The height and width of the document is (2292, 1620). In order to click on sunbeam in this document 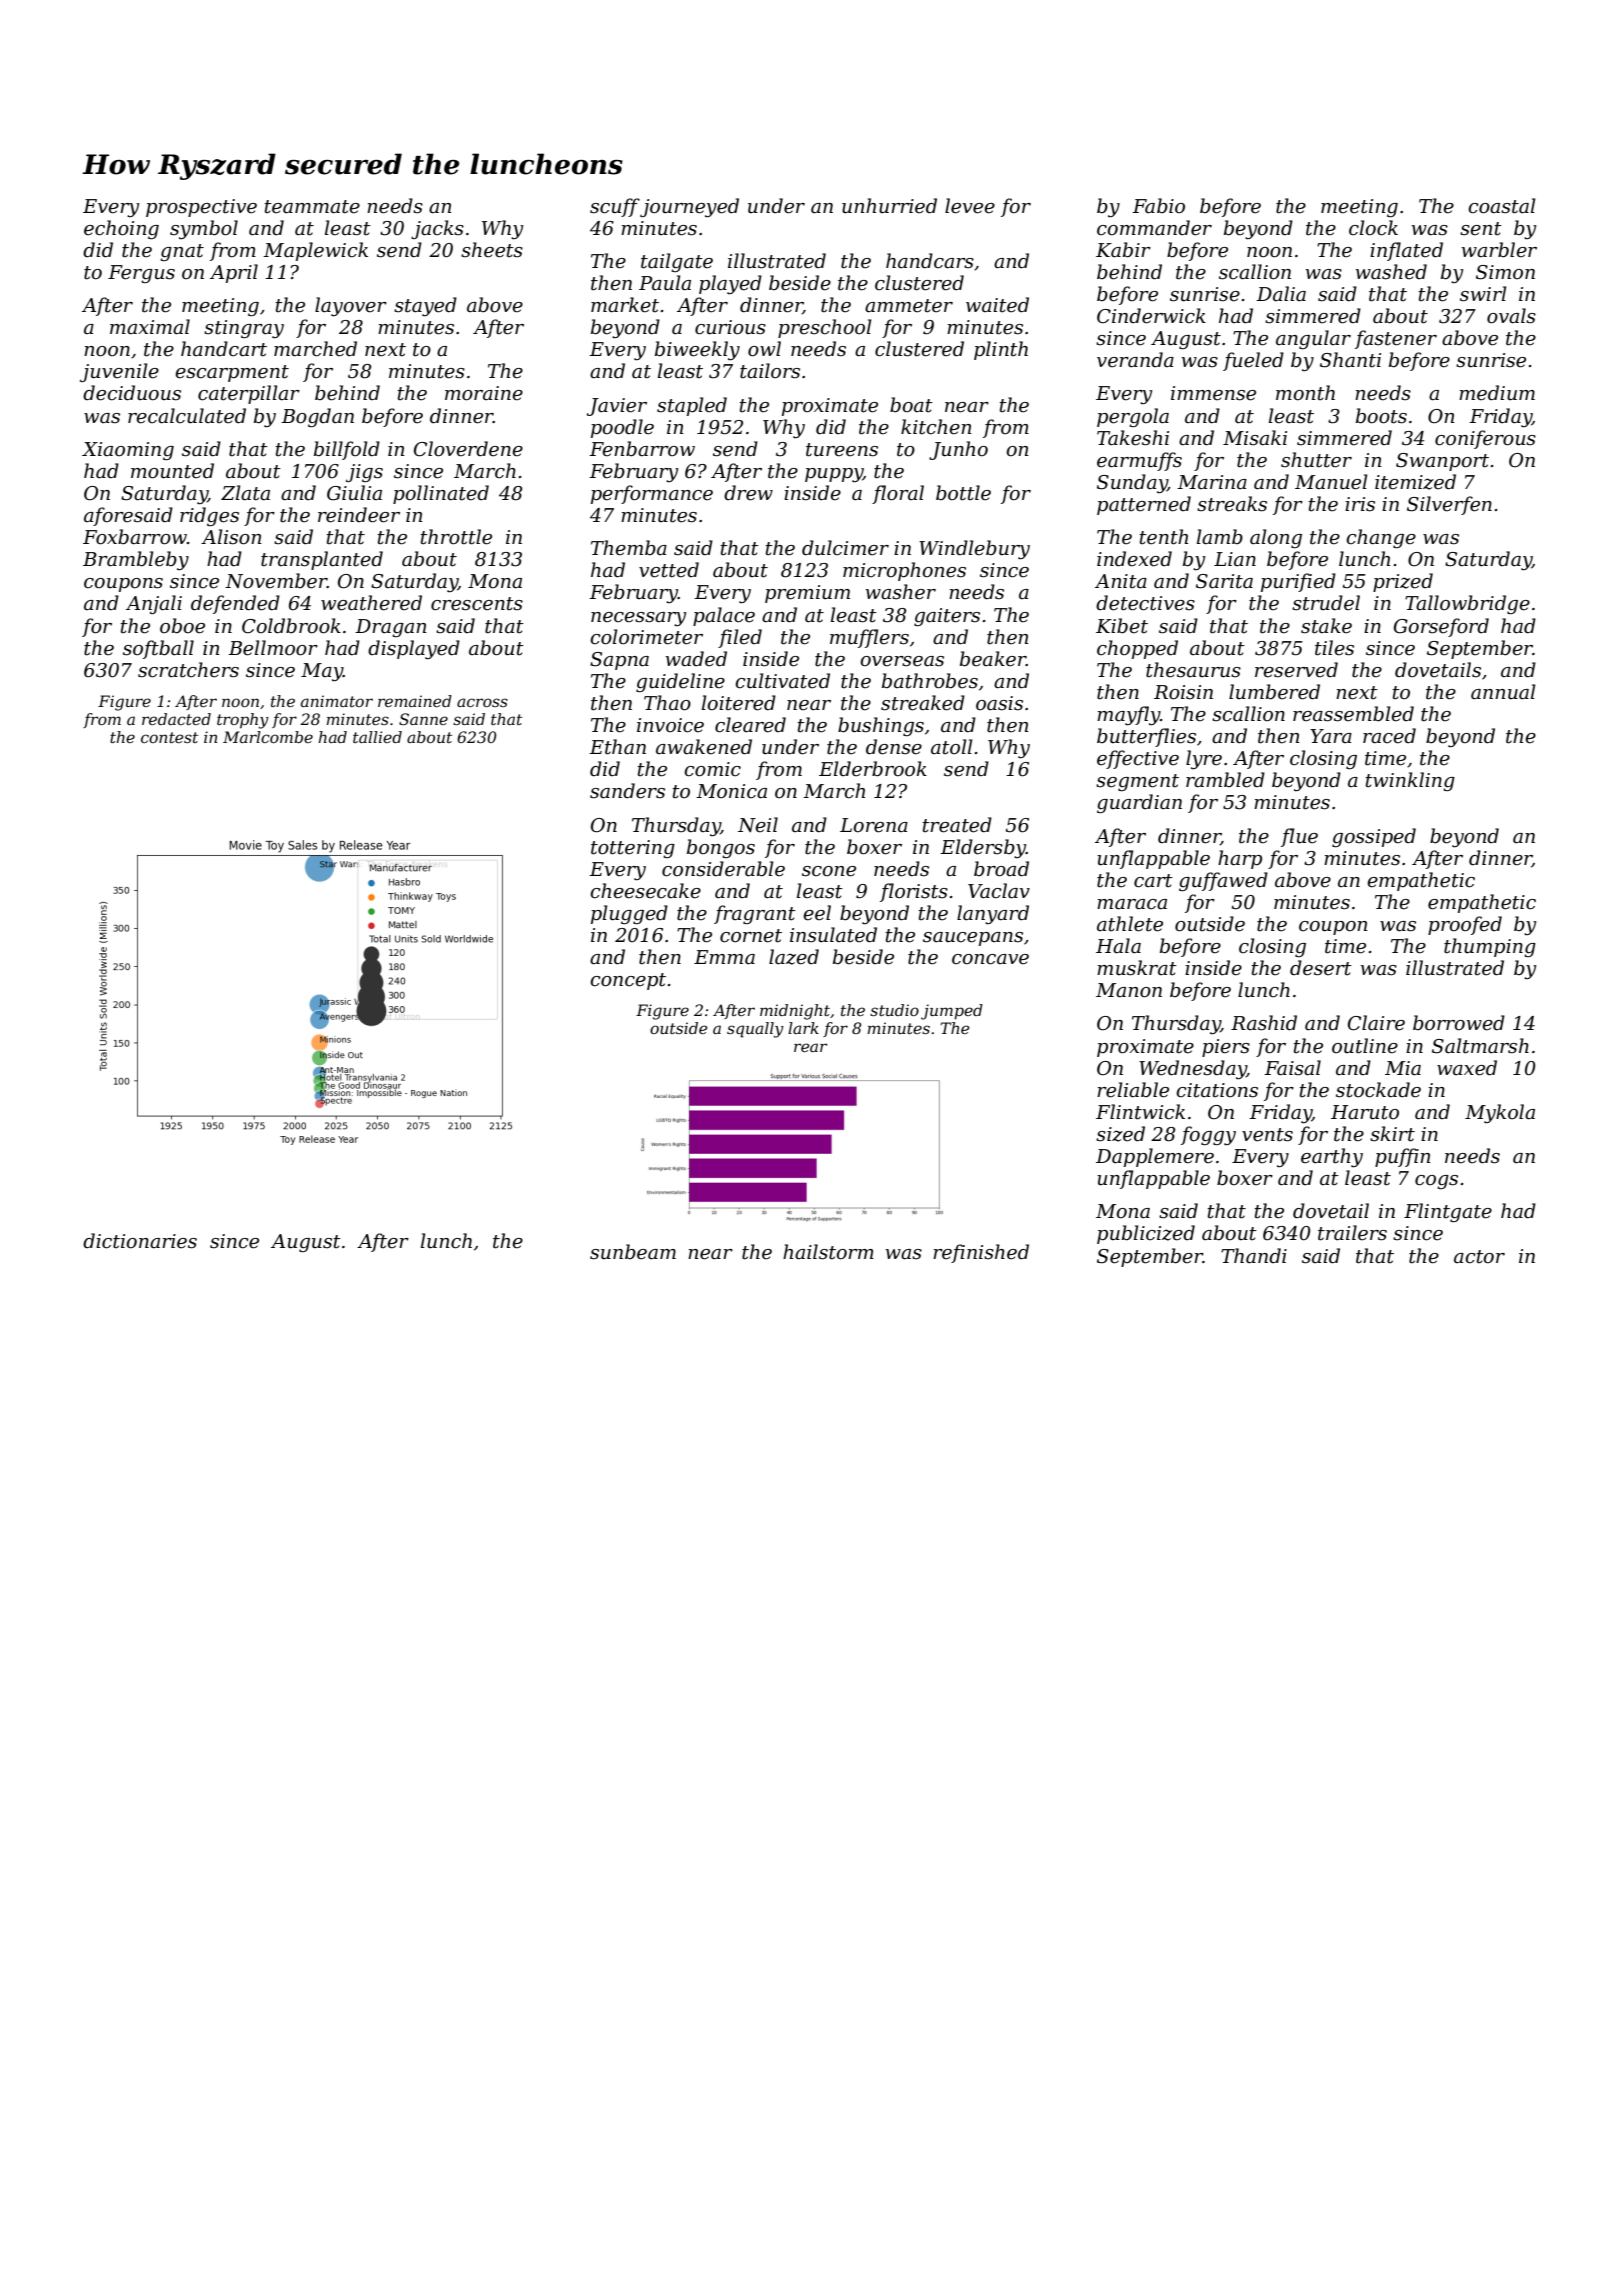, I will do `click(633, 1252)`.
